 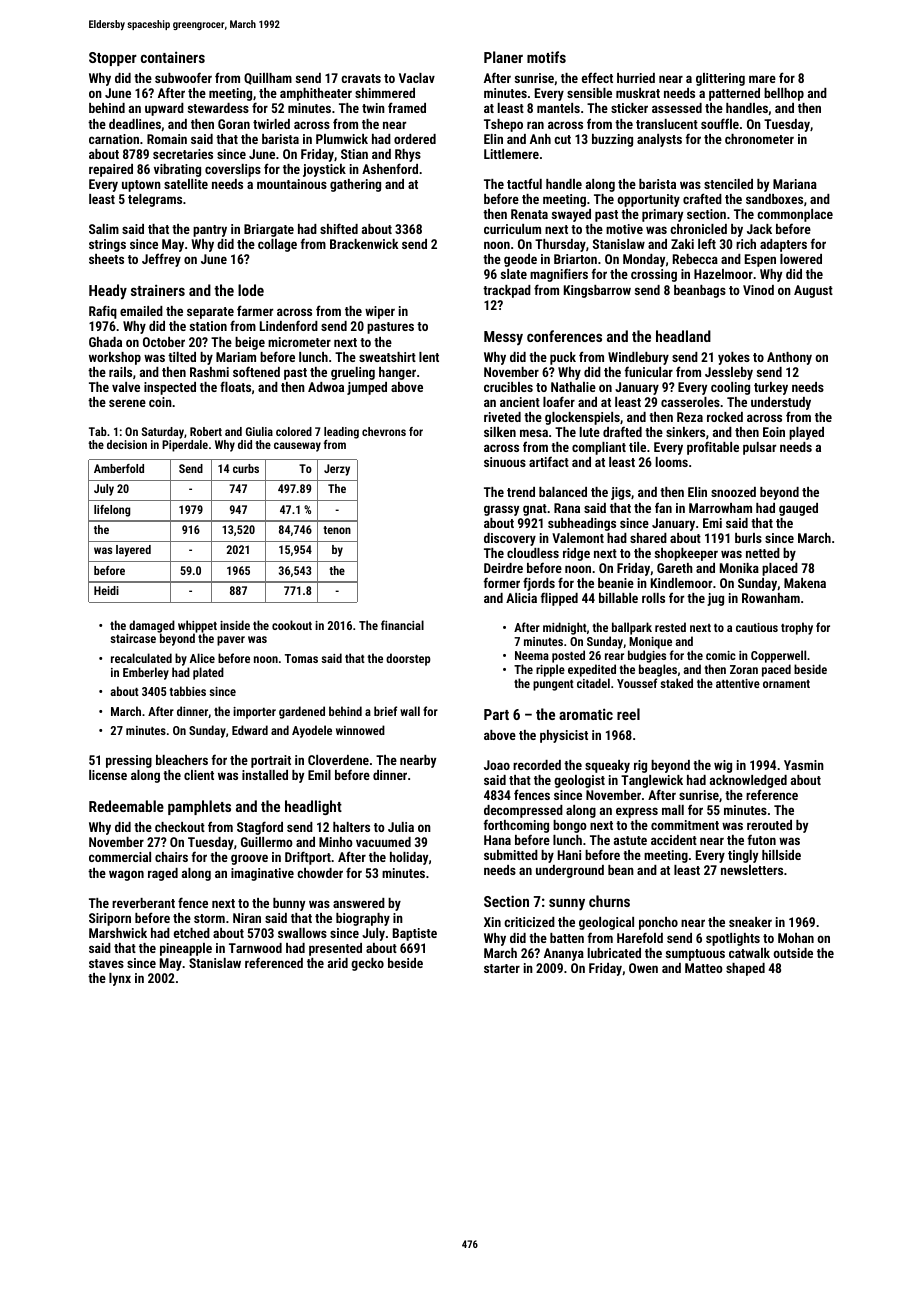 What do you see at coordinates (114, 139) in the image?
I see `carnation` at bounding box center [114, 139].
